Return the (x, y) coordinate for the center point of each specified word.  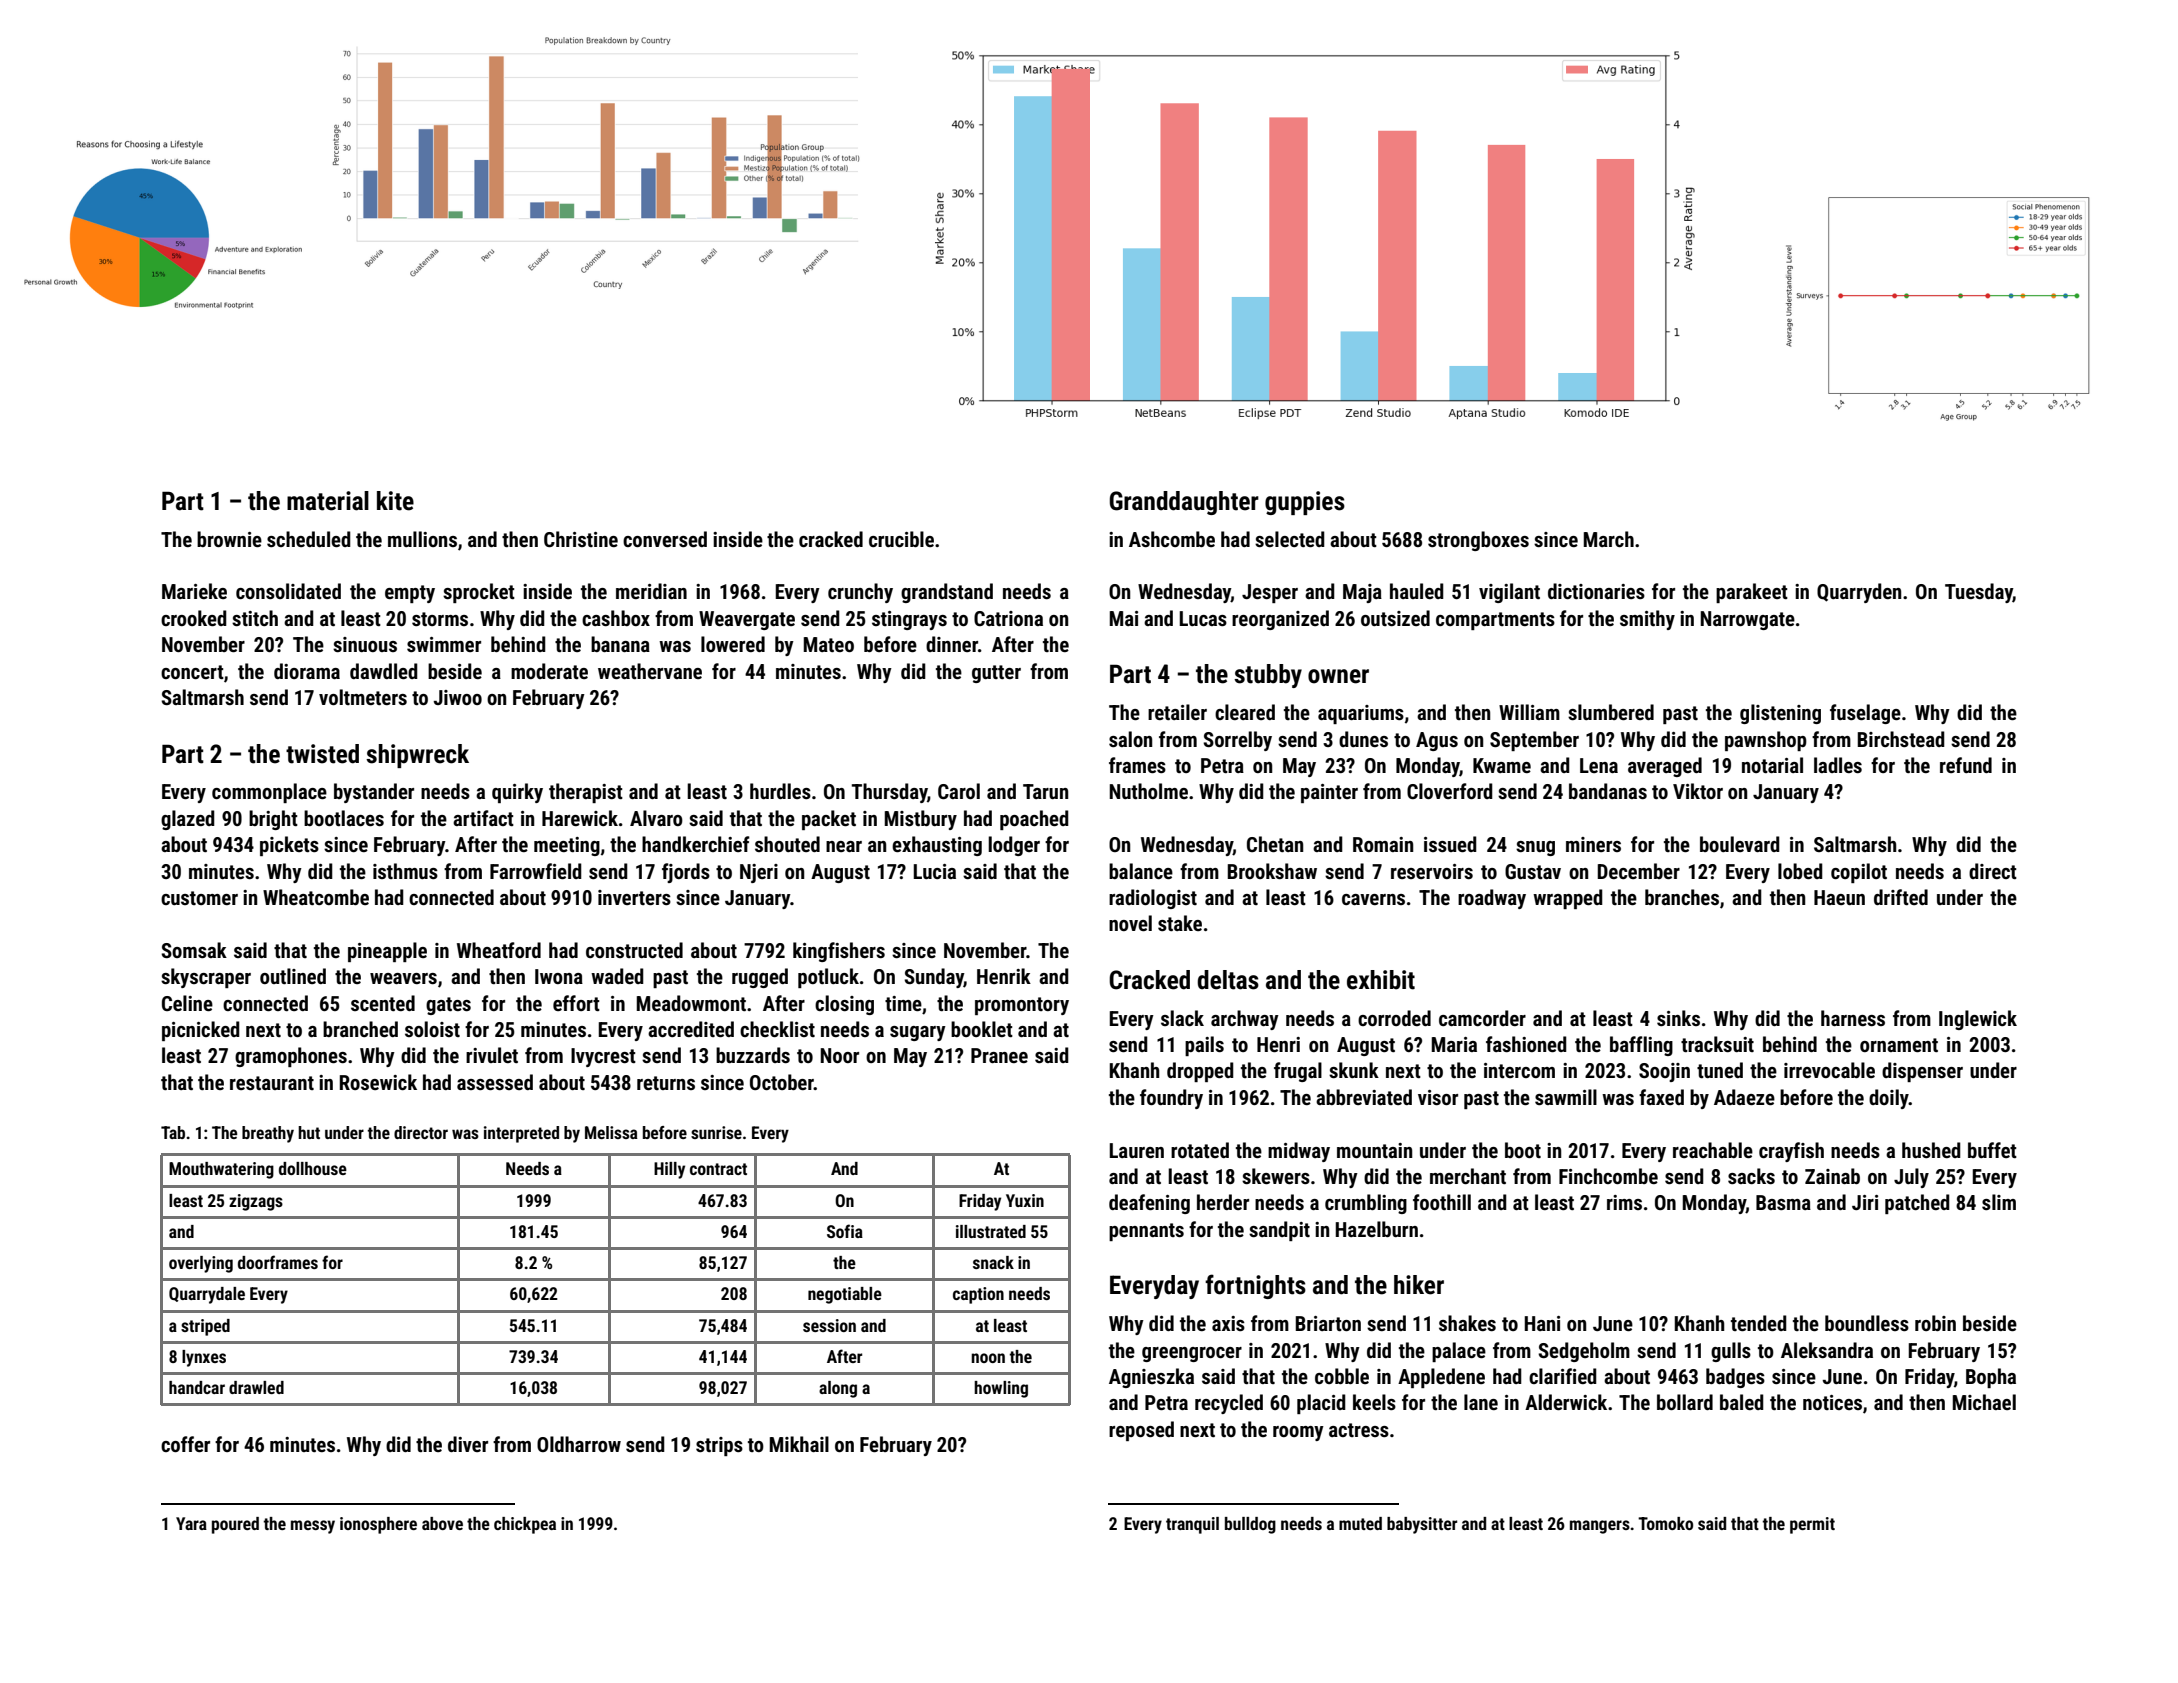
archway (1245, 1020)
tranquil (1192, 1525)
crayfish (1791, 1152)
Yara (191, 1523)
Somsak (194, 950)
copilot (1859, 873)
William (1529, 712)
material (328, 501)
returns (666, 1083)
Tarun (1045, 791)
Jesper (1270, 593)
